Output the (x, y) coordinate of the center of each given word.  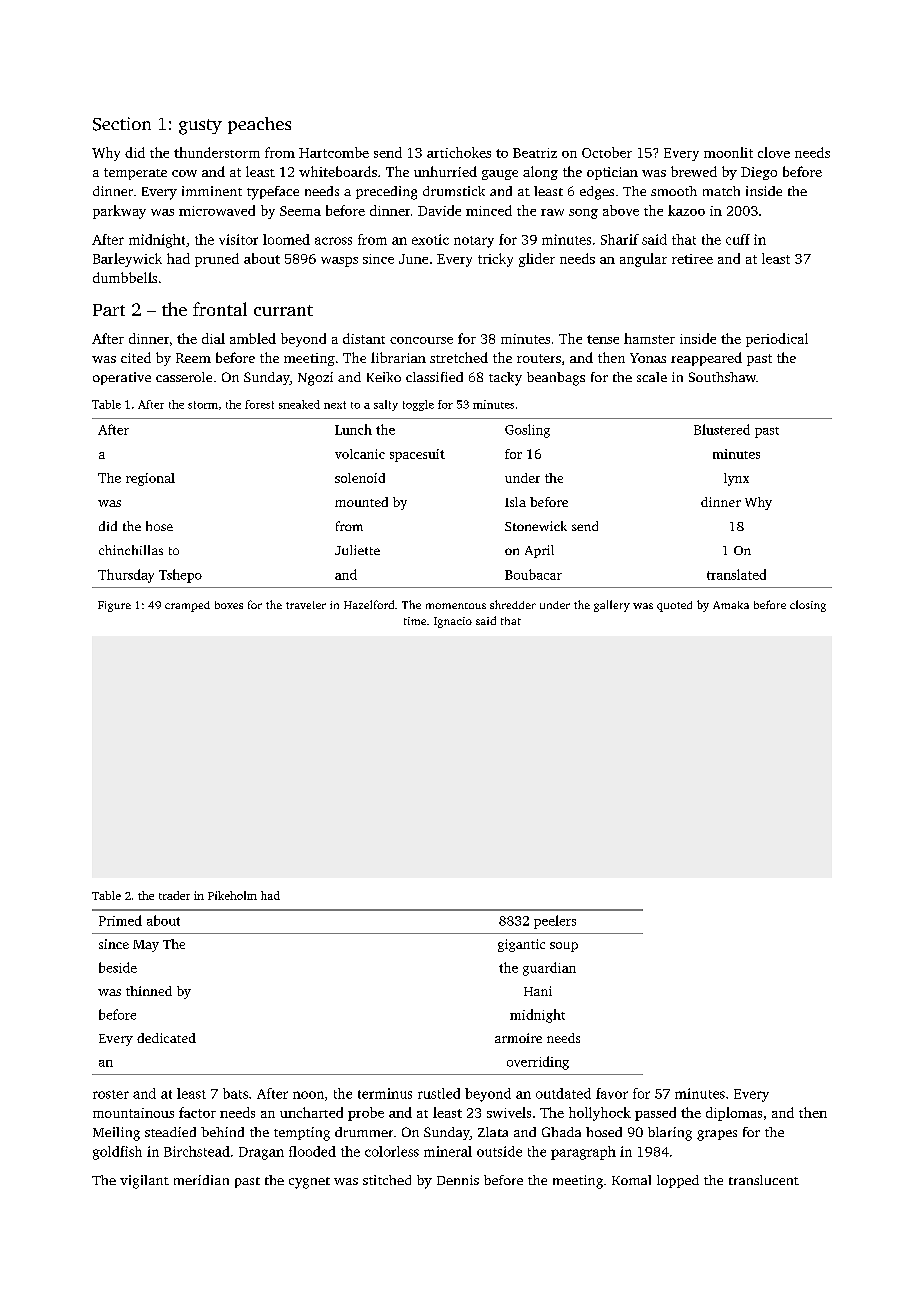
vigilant (144, 1182)
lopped (678, 1181)
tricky (495, 260)
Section (122, 124)
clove (774, 152)
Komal (631, 1180)
